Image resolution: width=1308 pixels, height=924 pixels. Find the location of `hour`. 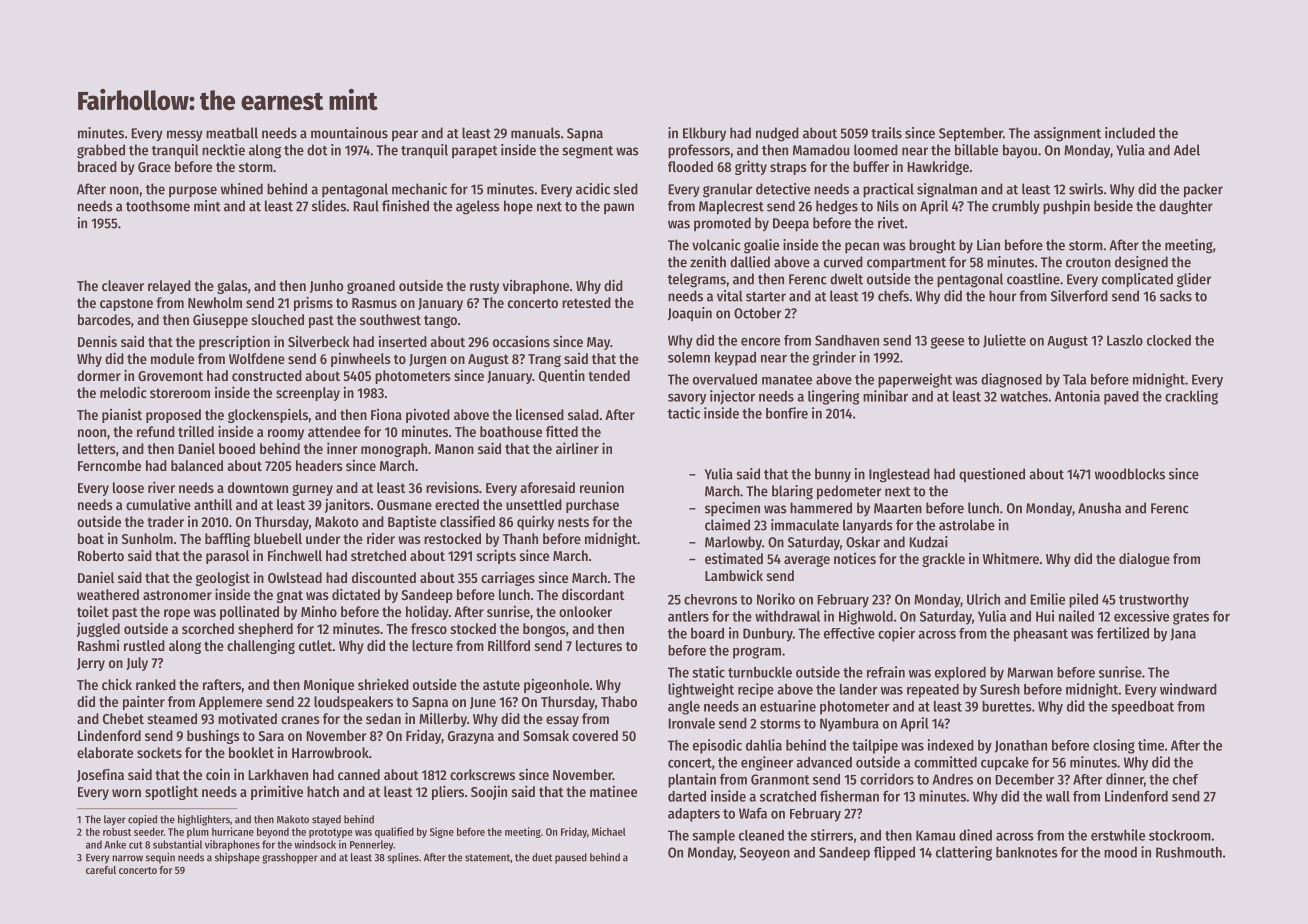

hour is located at coordinates (1002, 296).
